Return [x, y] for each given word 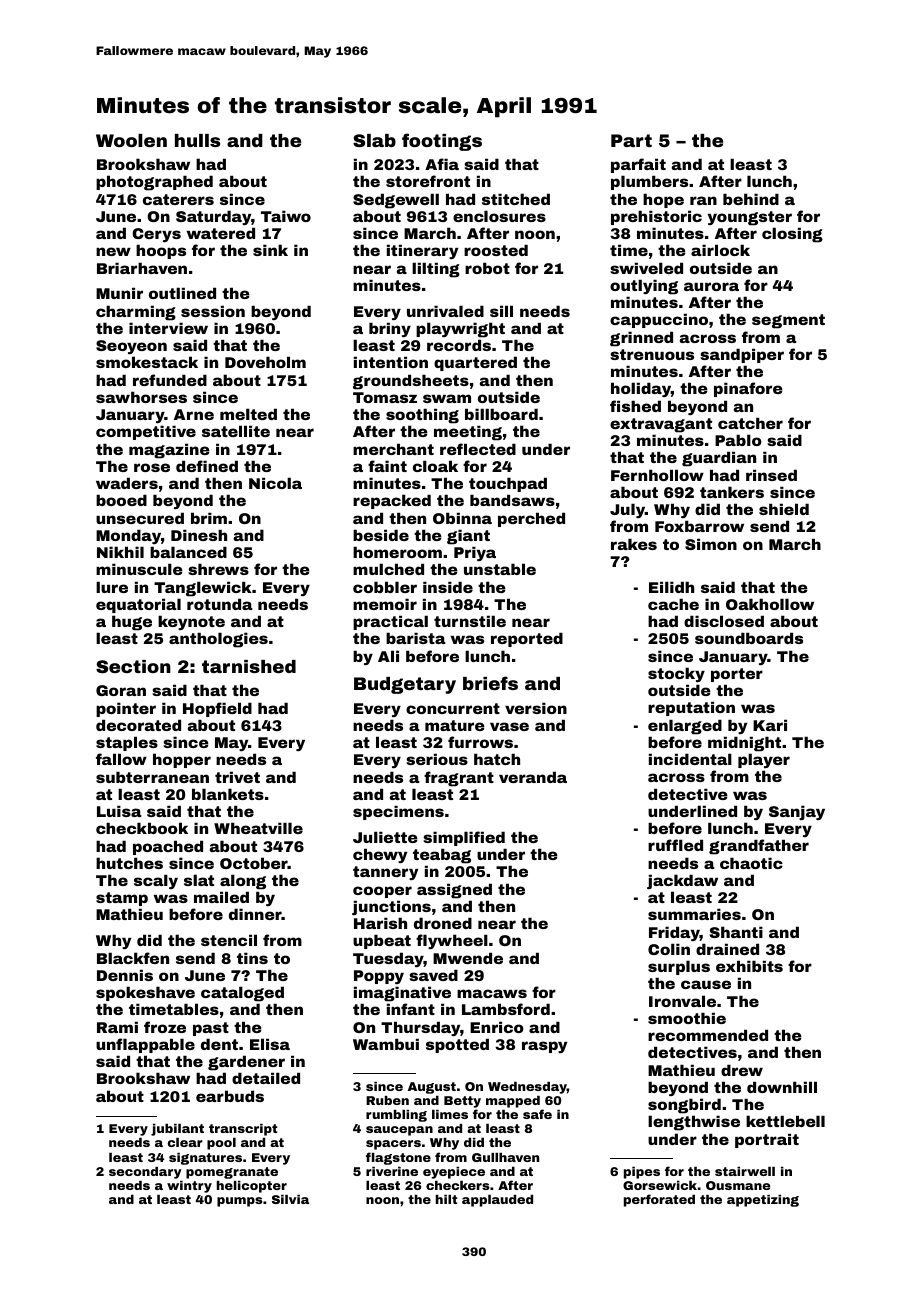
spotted [457, 1045]
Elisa [270, 1044]
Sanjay [797, 812]
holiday [641, 389]
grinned [641, 339]
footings [442, 142]
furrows [480, 742]
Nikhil [120, 552]
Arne [194, 414]
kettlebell [785, 1121]
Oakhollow [770, 604]
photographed [154, 183]
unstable [500, 569]
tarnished [249, 666]
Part [631, 140]
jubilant [177, 1130]
